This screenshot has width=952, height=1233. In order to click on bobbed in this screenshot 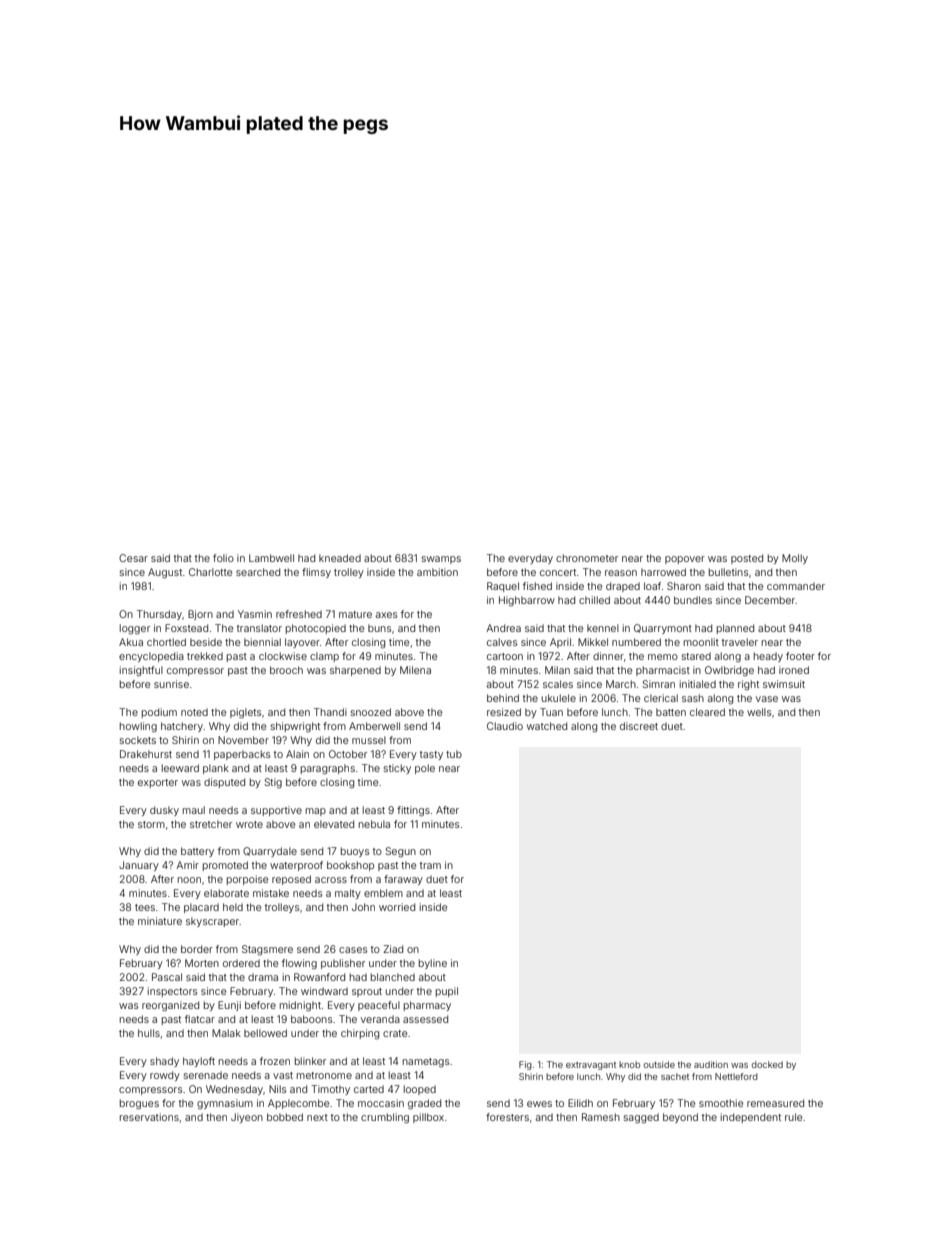, I will do `click(285, 1117)`.
